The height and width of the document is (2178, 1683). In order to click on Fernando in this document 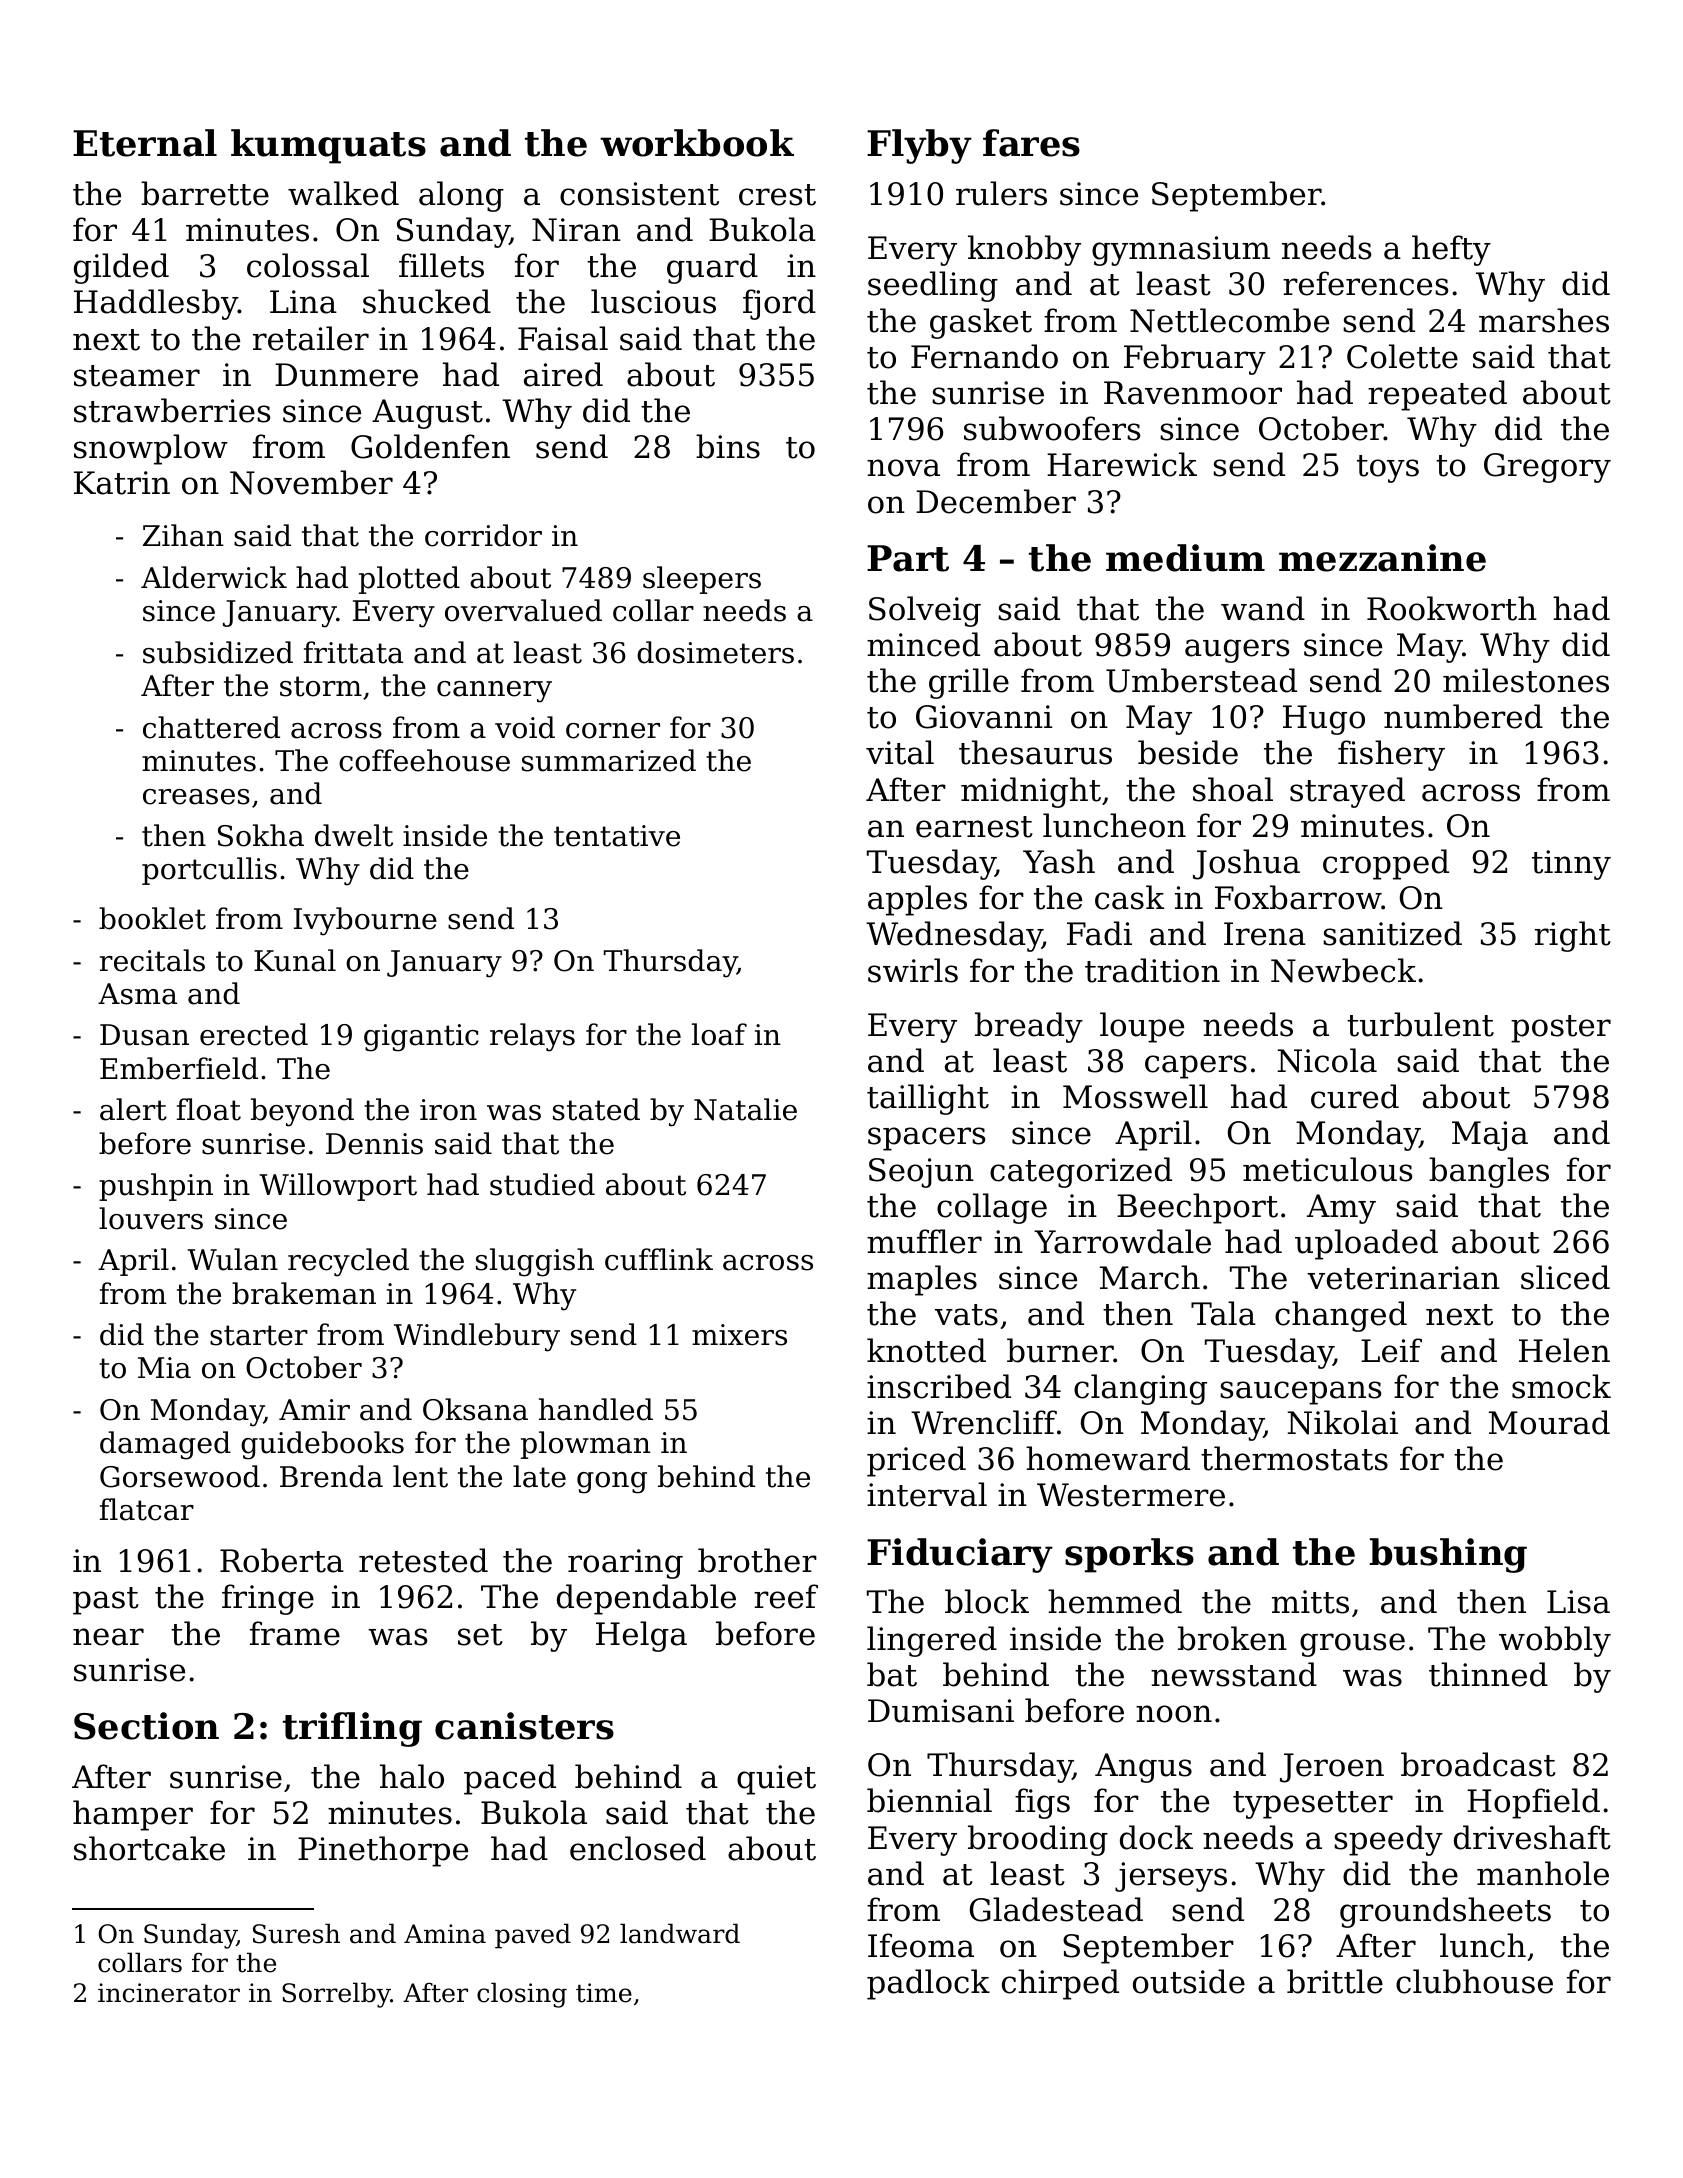, I will do `click(984, 356)`.
